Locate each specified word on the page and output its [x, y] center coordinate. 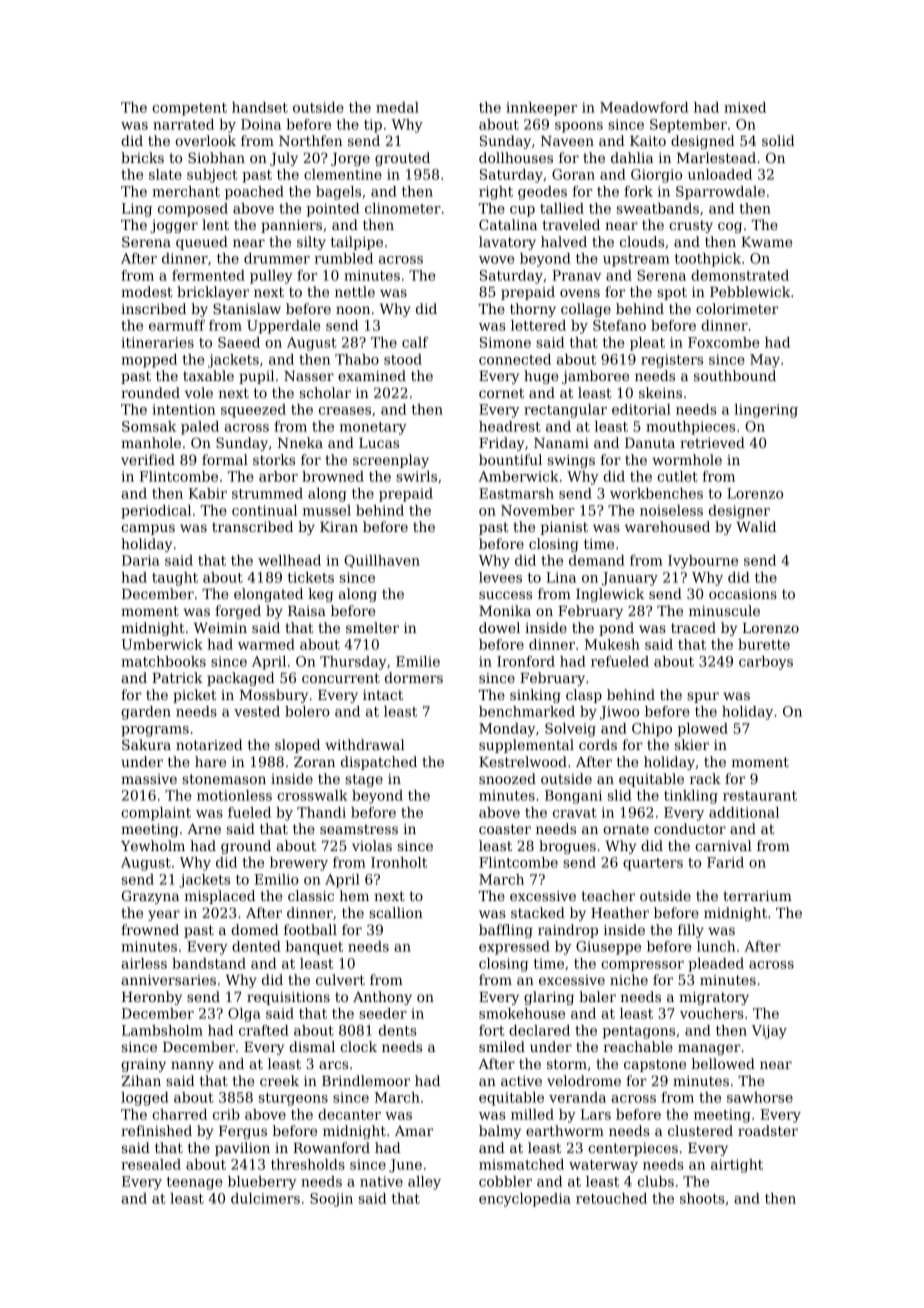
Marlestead [716, 157]
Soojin [331, 1200]
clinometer [403, 208]
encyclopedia [525, 1200]
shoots [702, 1198]
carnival [723, 845]
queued [202, 243]
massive [149, 779]
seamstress [359, 829]
